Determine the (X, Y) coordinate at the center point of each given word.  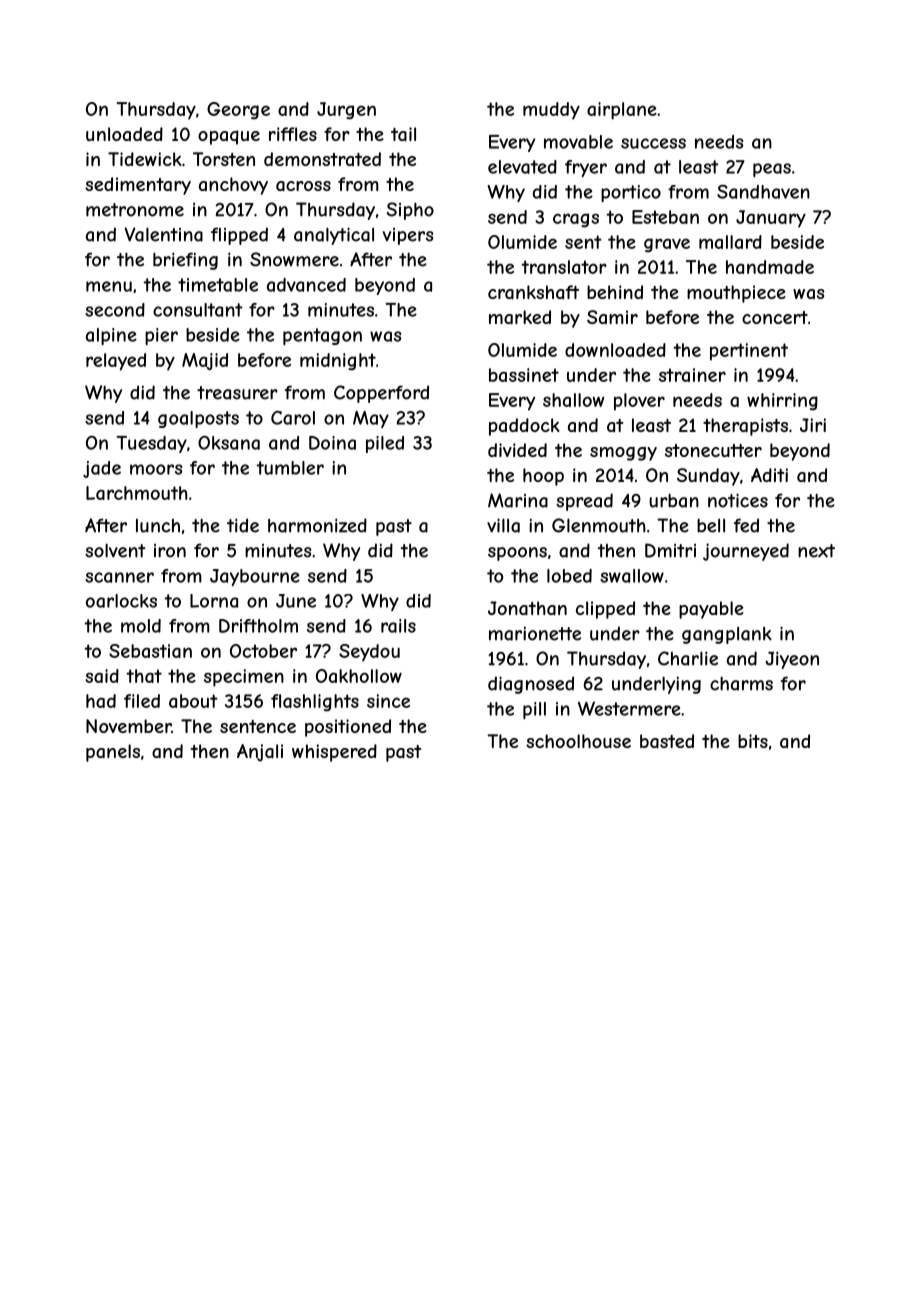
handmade (770, 267)
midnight (338, 362)
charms (741, 683)
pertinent (749, 352)
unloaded (124, 134)
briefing (185, 261)
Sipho (410, 211)
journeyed (746, 552)
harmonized (317, 525)
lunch (158, 526)
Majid (205, 361)
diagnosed (531, 685)
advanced (306, 285)
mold (141, 626)
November (128, 726)
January (771, 219)
